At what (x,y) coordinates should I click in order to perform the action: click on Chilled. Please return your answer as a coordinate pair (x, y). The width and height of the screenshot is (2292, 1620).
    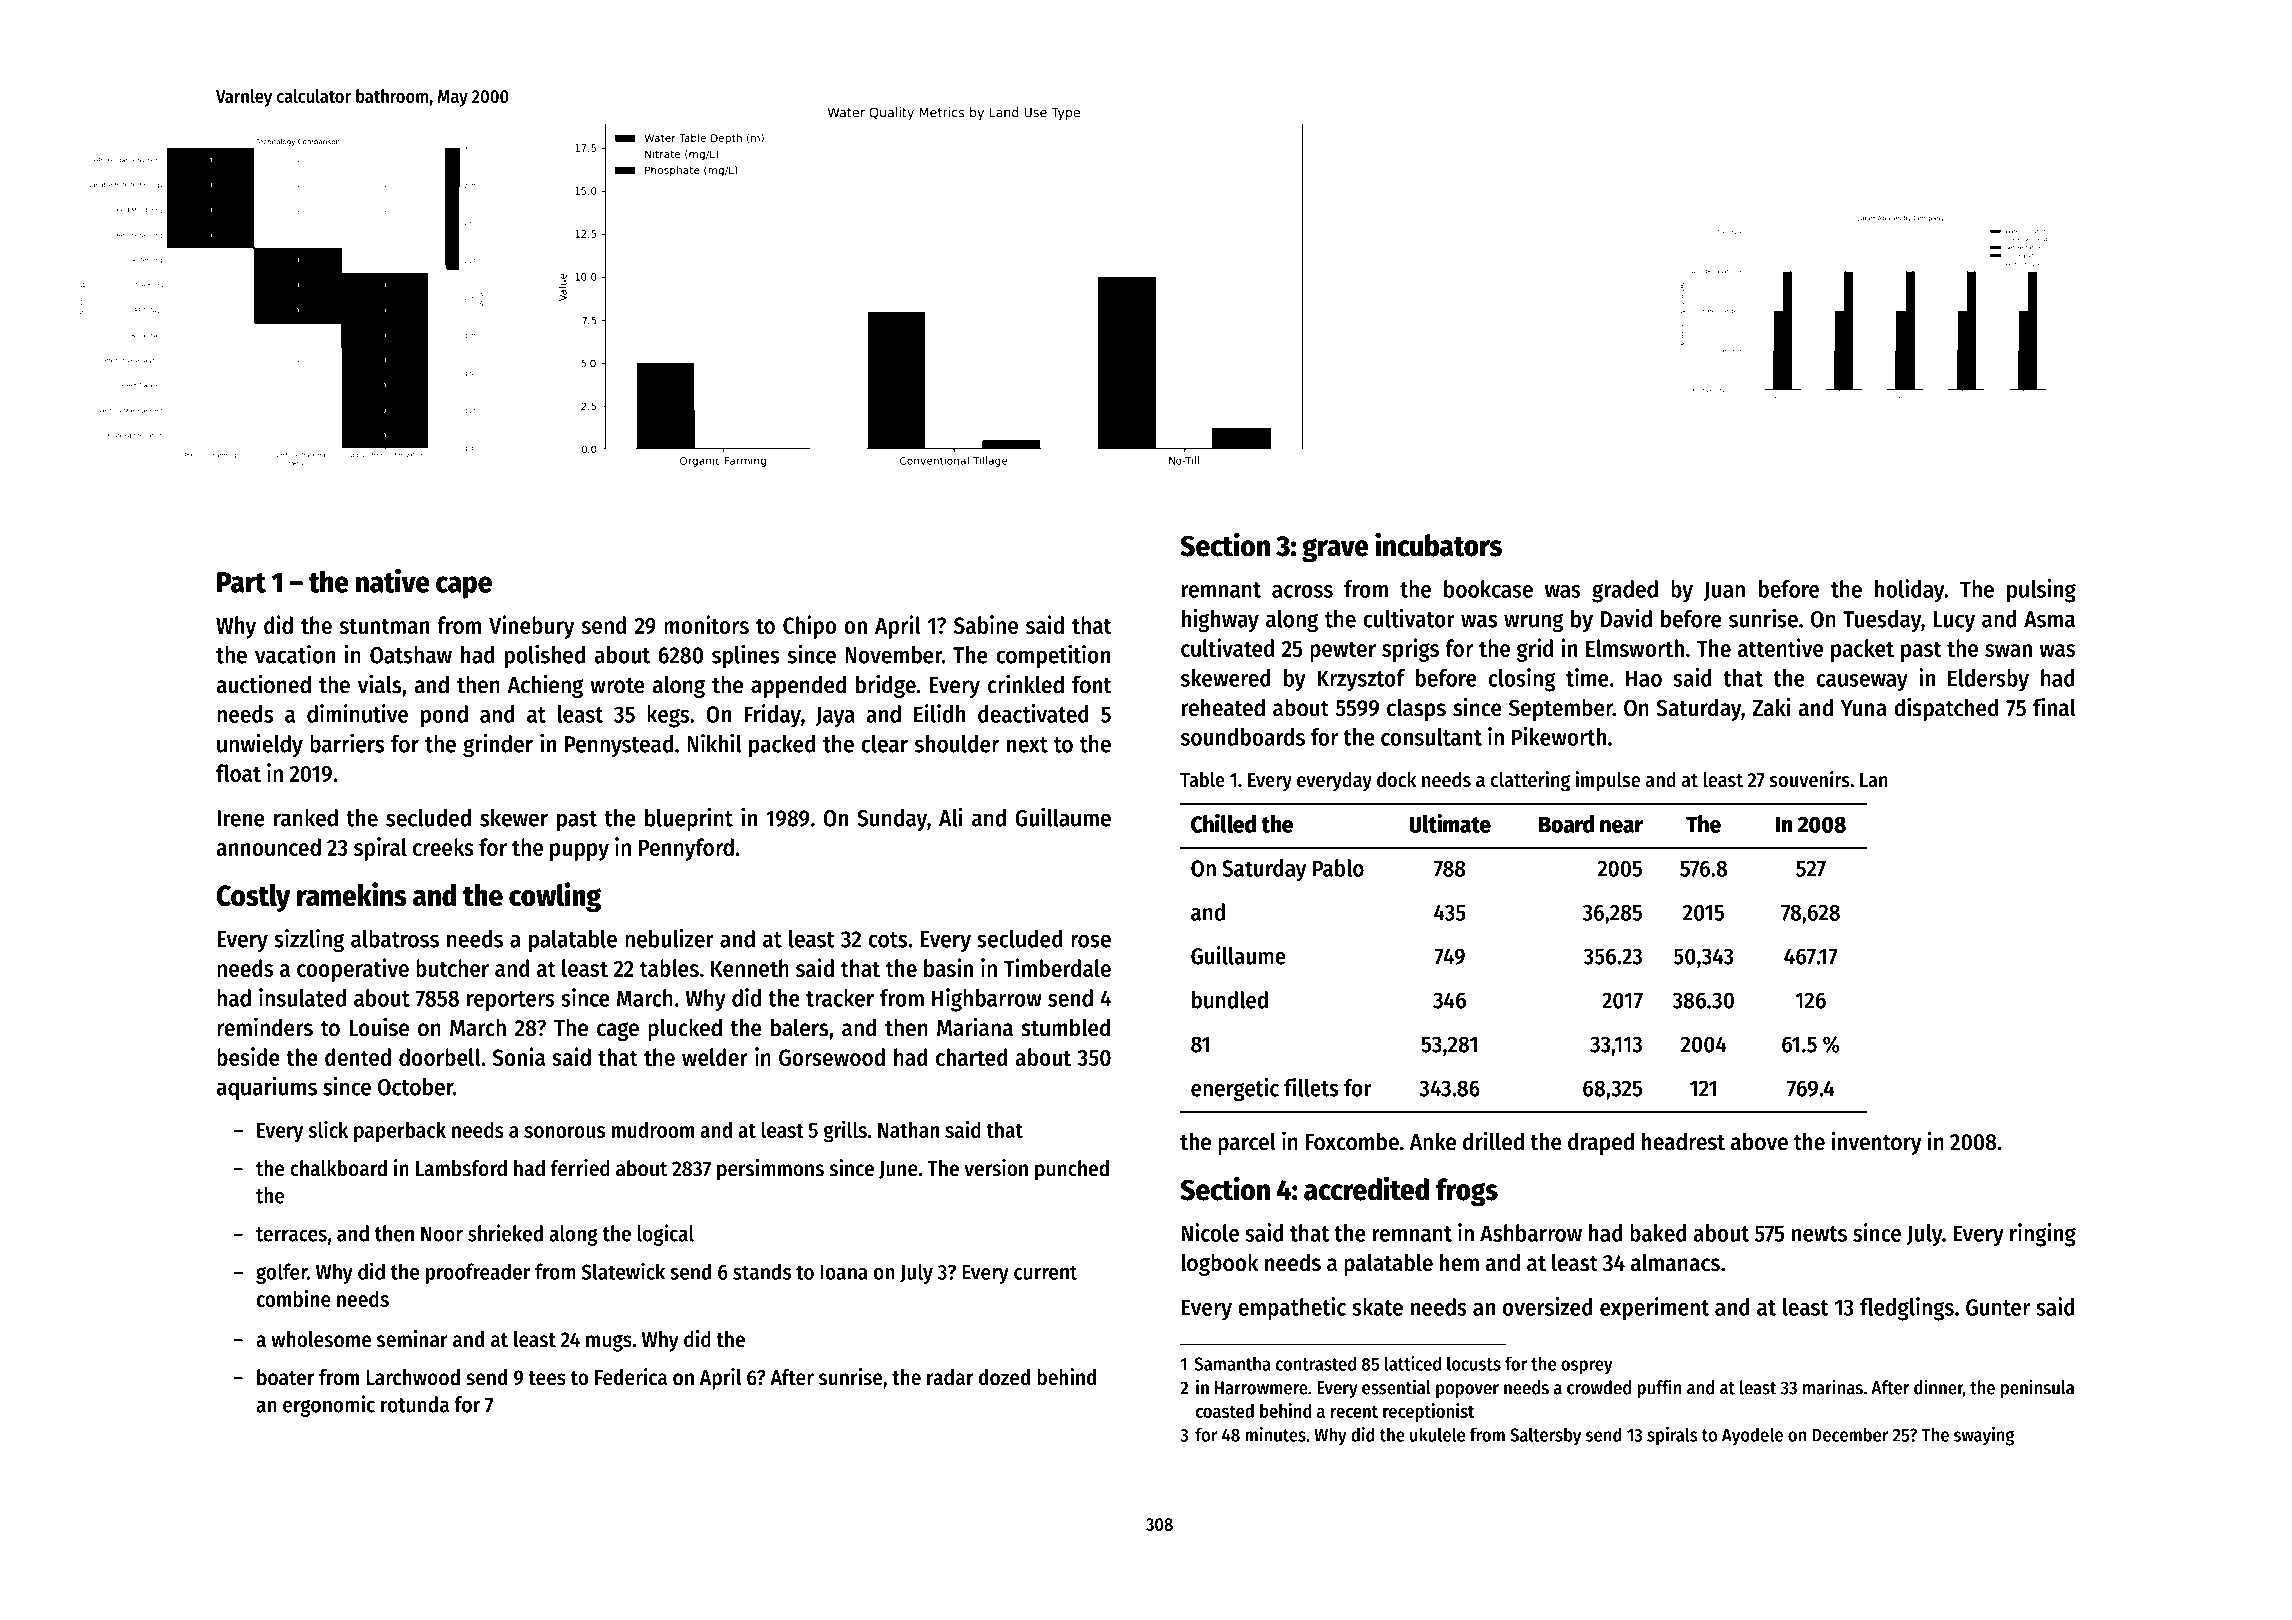
    Looking at the image, I should click on (1223, 823).
